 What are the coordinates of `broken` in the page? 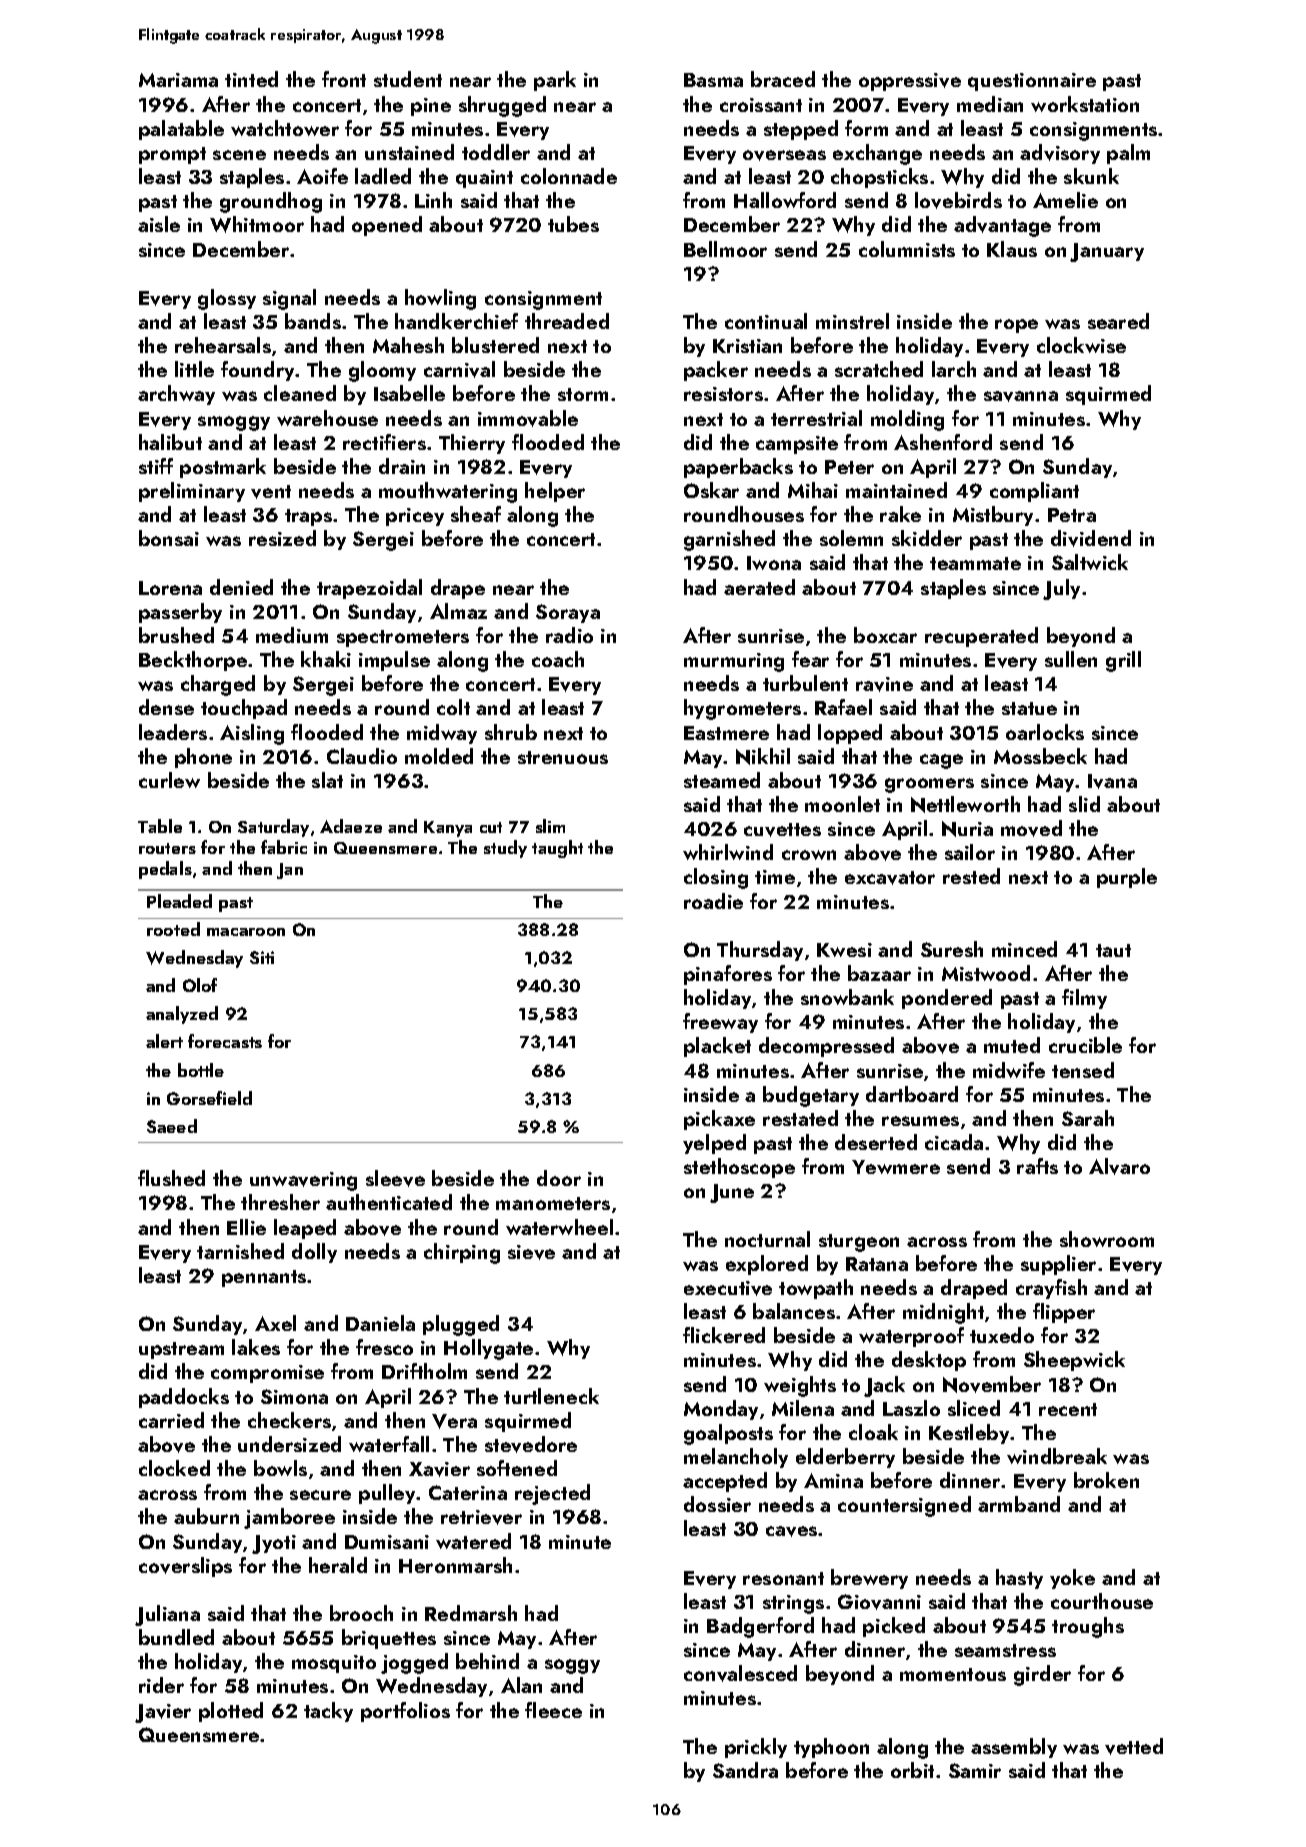 It's located at (1106, 1480).
